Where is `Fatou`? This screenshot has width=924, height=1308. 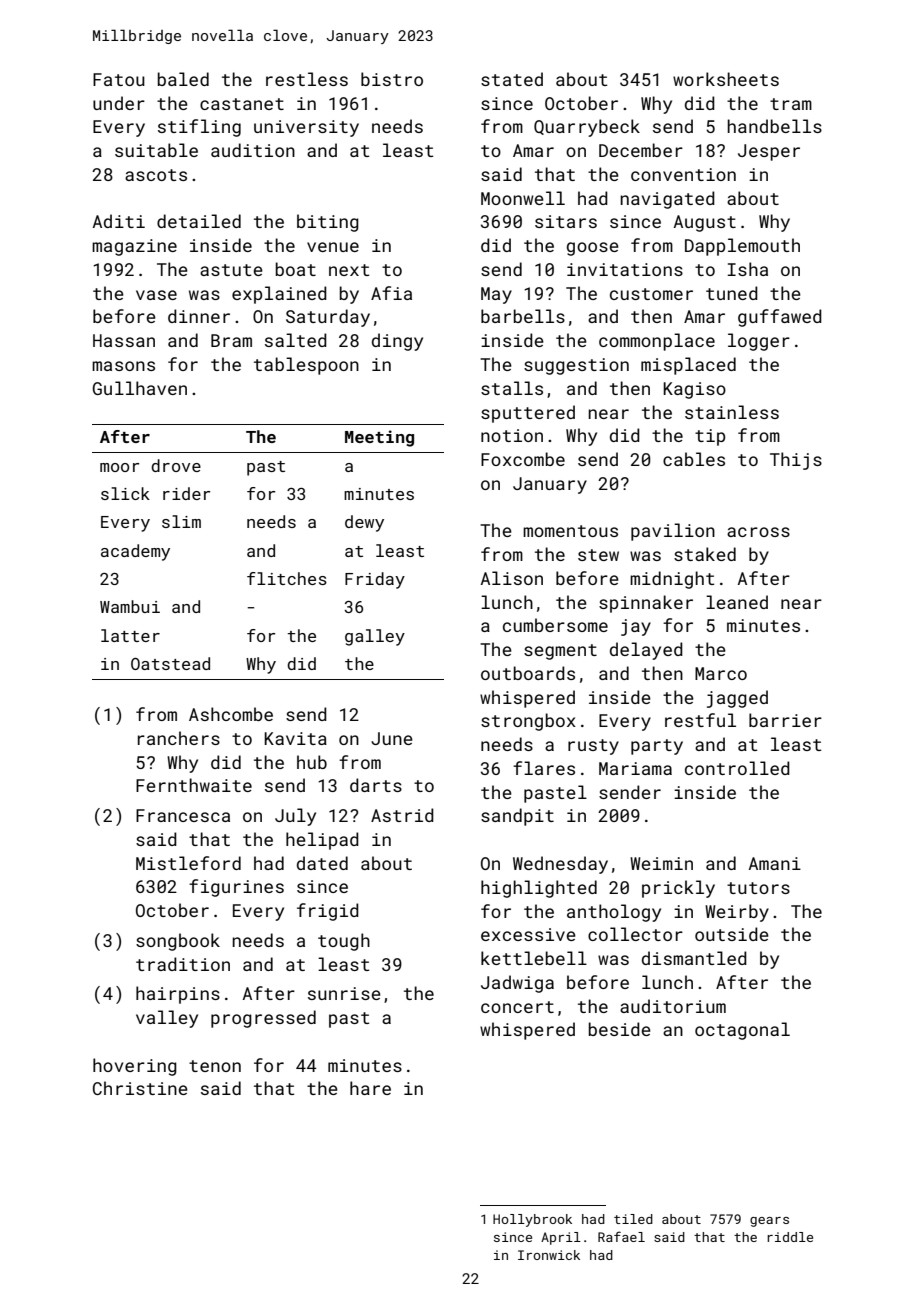 Fatou is located at coordinates (119, 79).
